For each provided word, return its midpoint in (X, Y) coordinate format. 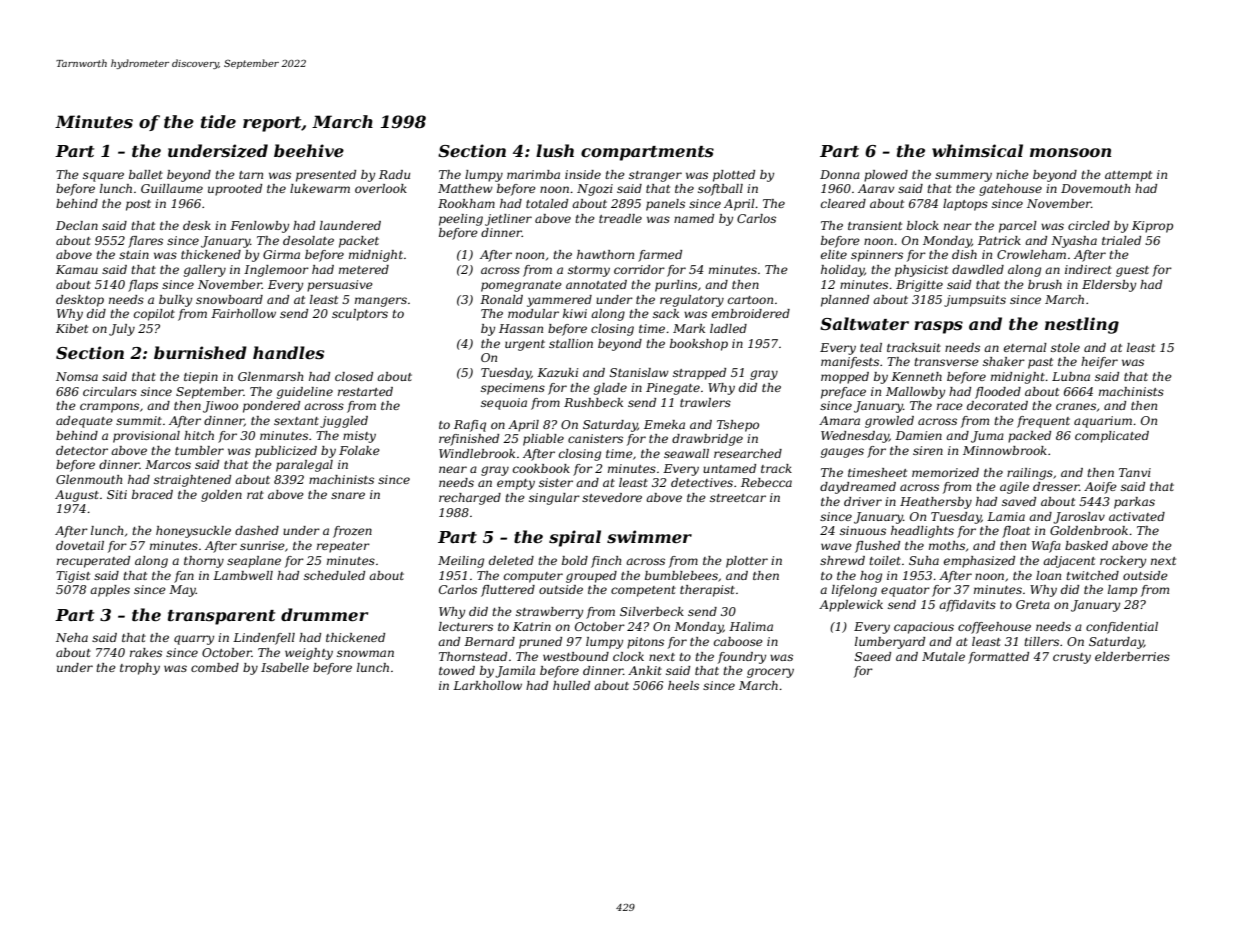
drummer (324, 614)
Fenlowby (259, 227)
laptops (965, 205)
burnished (200, 352)
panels (665, 205)
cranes (1076, 406)
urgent (525, 345)
